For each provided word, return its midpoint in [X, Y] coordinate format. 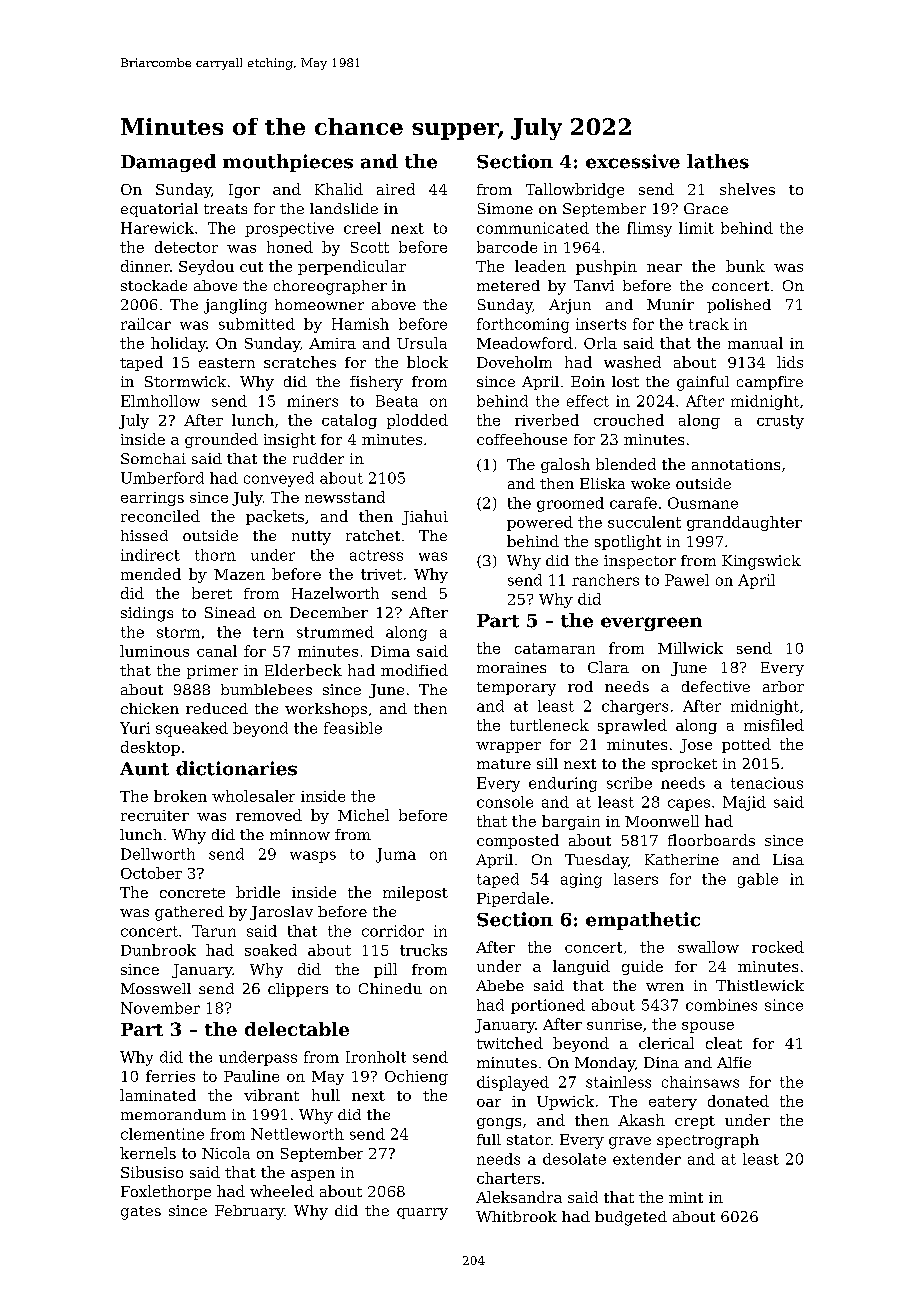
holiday [178, 344]
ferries [170, 1076]
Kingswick [761, 562]
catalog [349, 421]
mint [686, 1197]
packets [275, 517]
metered [508, 285]
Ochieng [416, 1077]
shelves [747, 189]
